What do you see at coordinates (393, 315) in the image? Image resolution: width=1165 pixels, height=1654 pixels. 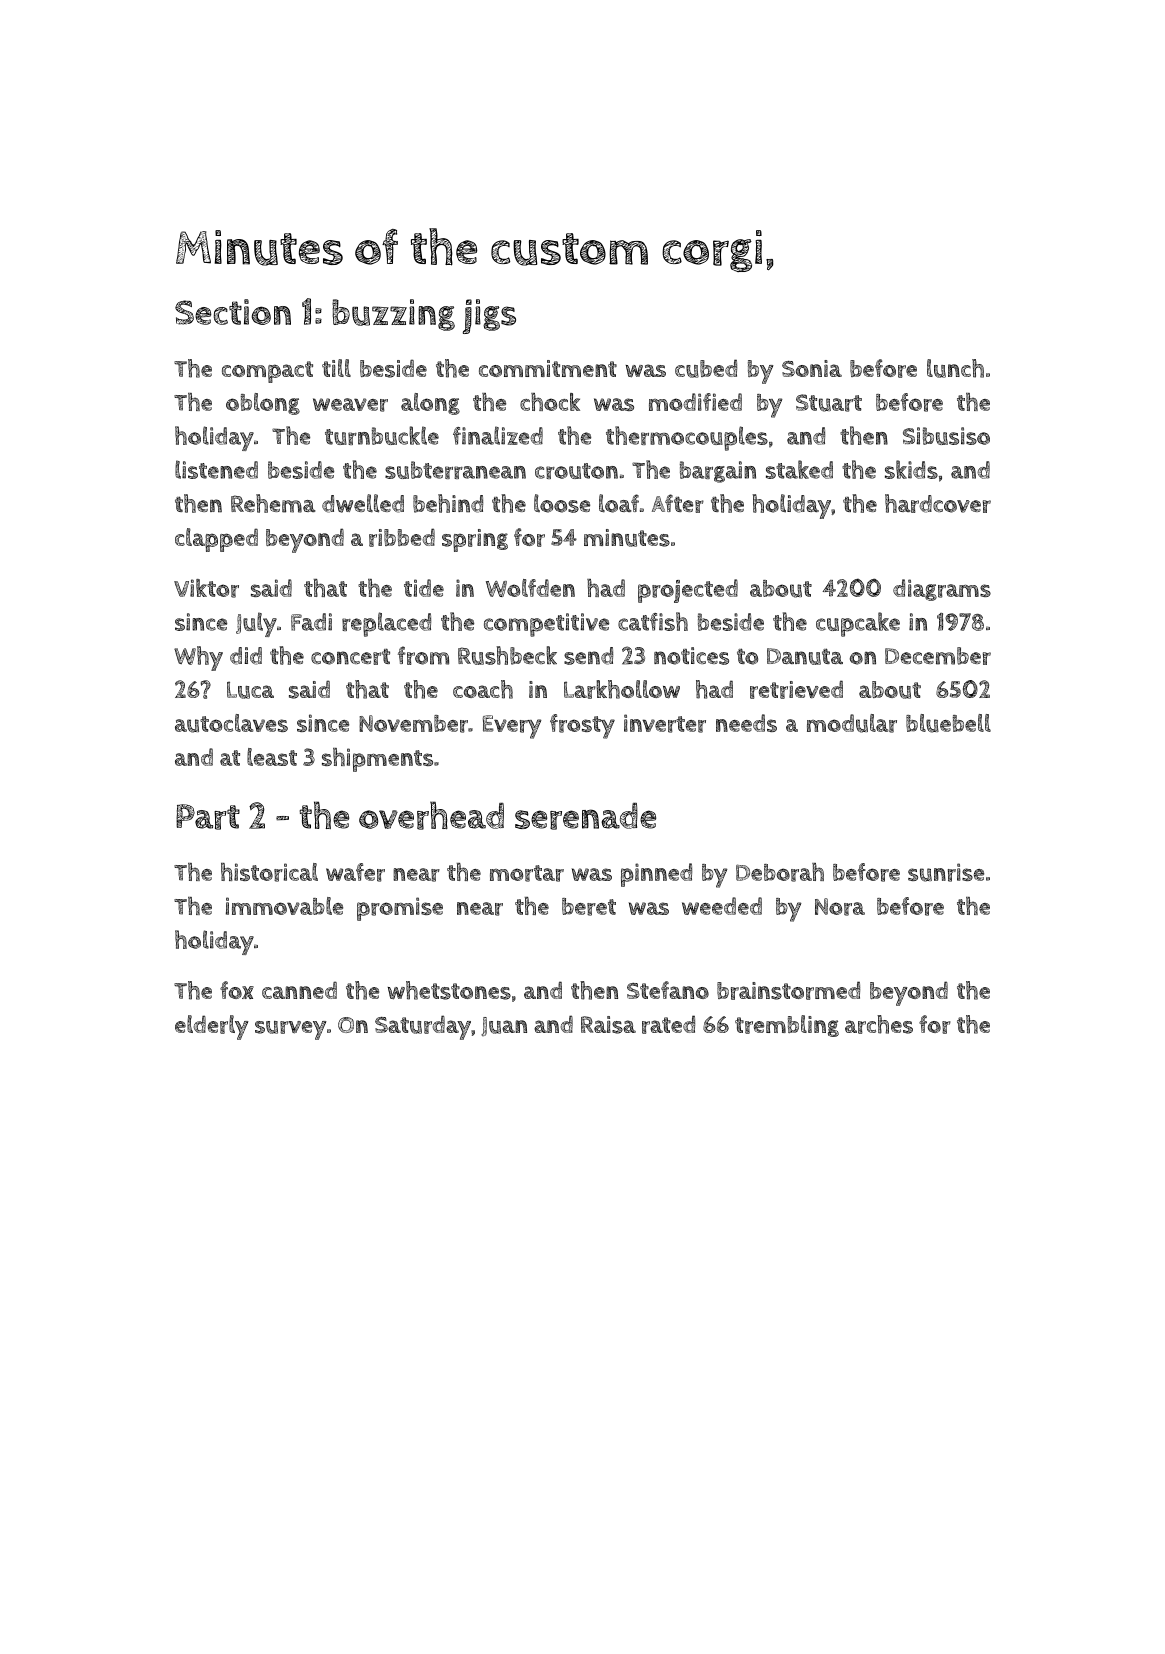 I see `buzzing` at bounding box center [393, 315].
